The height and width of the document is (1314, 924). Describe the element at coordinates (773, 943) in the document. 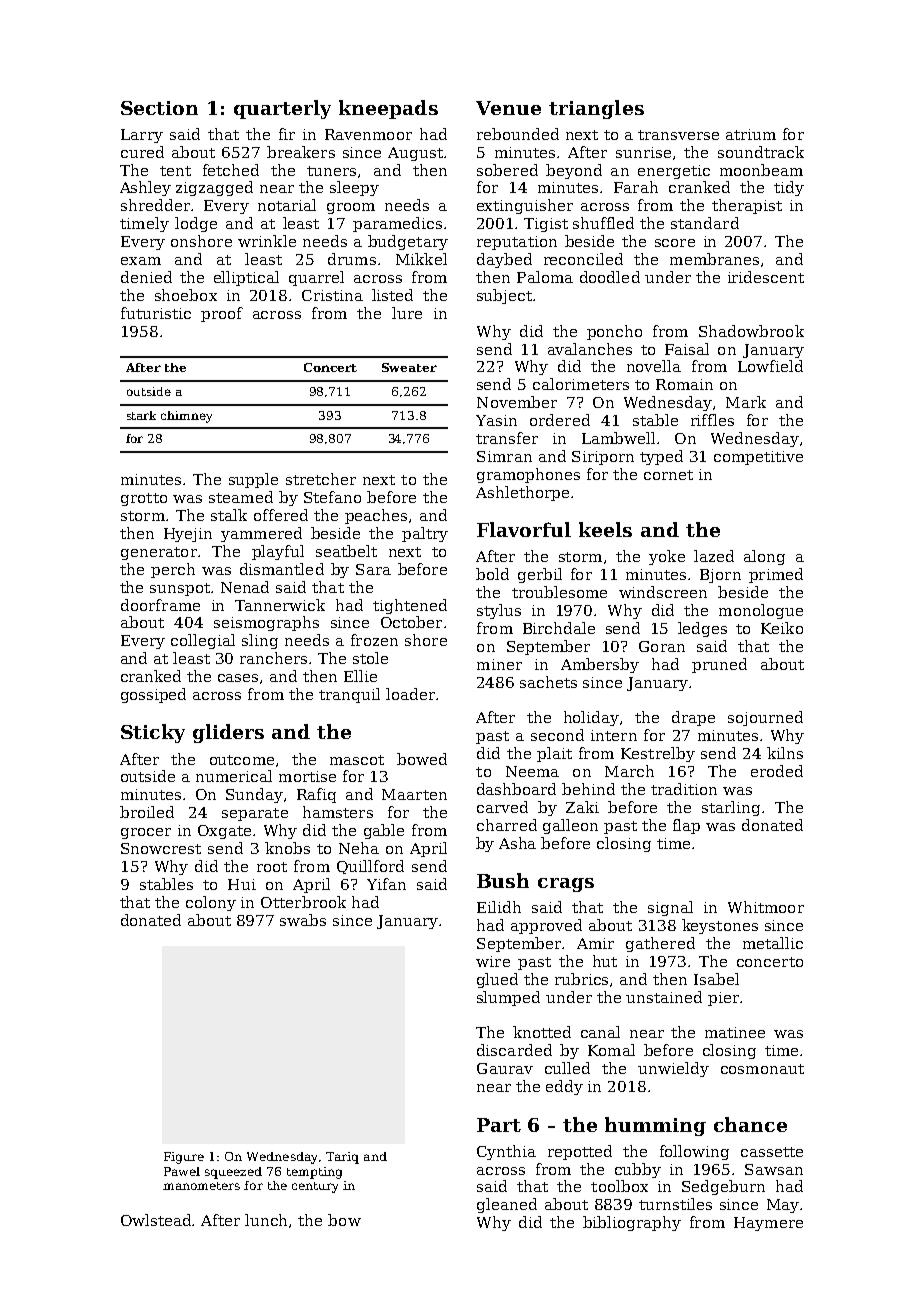

I see `metallic` at that location.
